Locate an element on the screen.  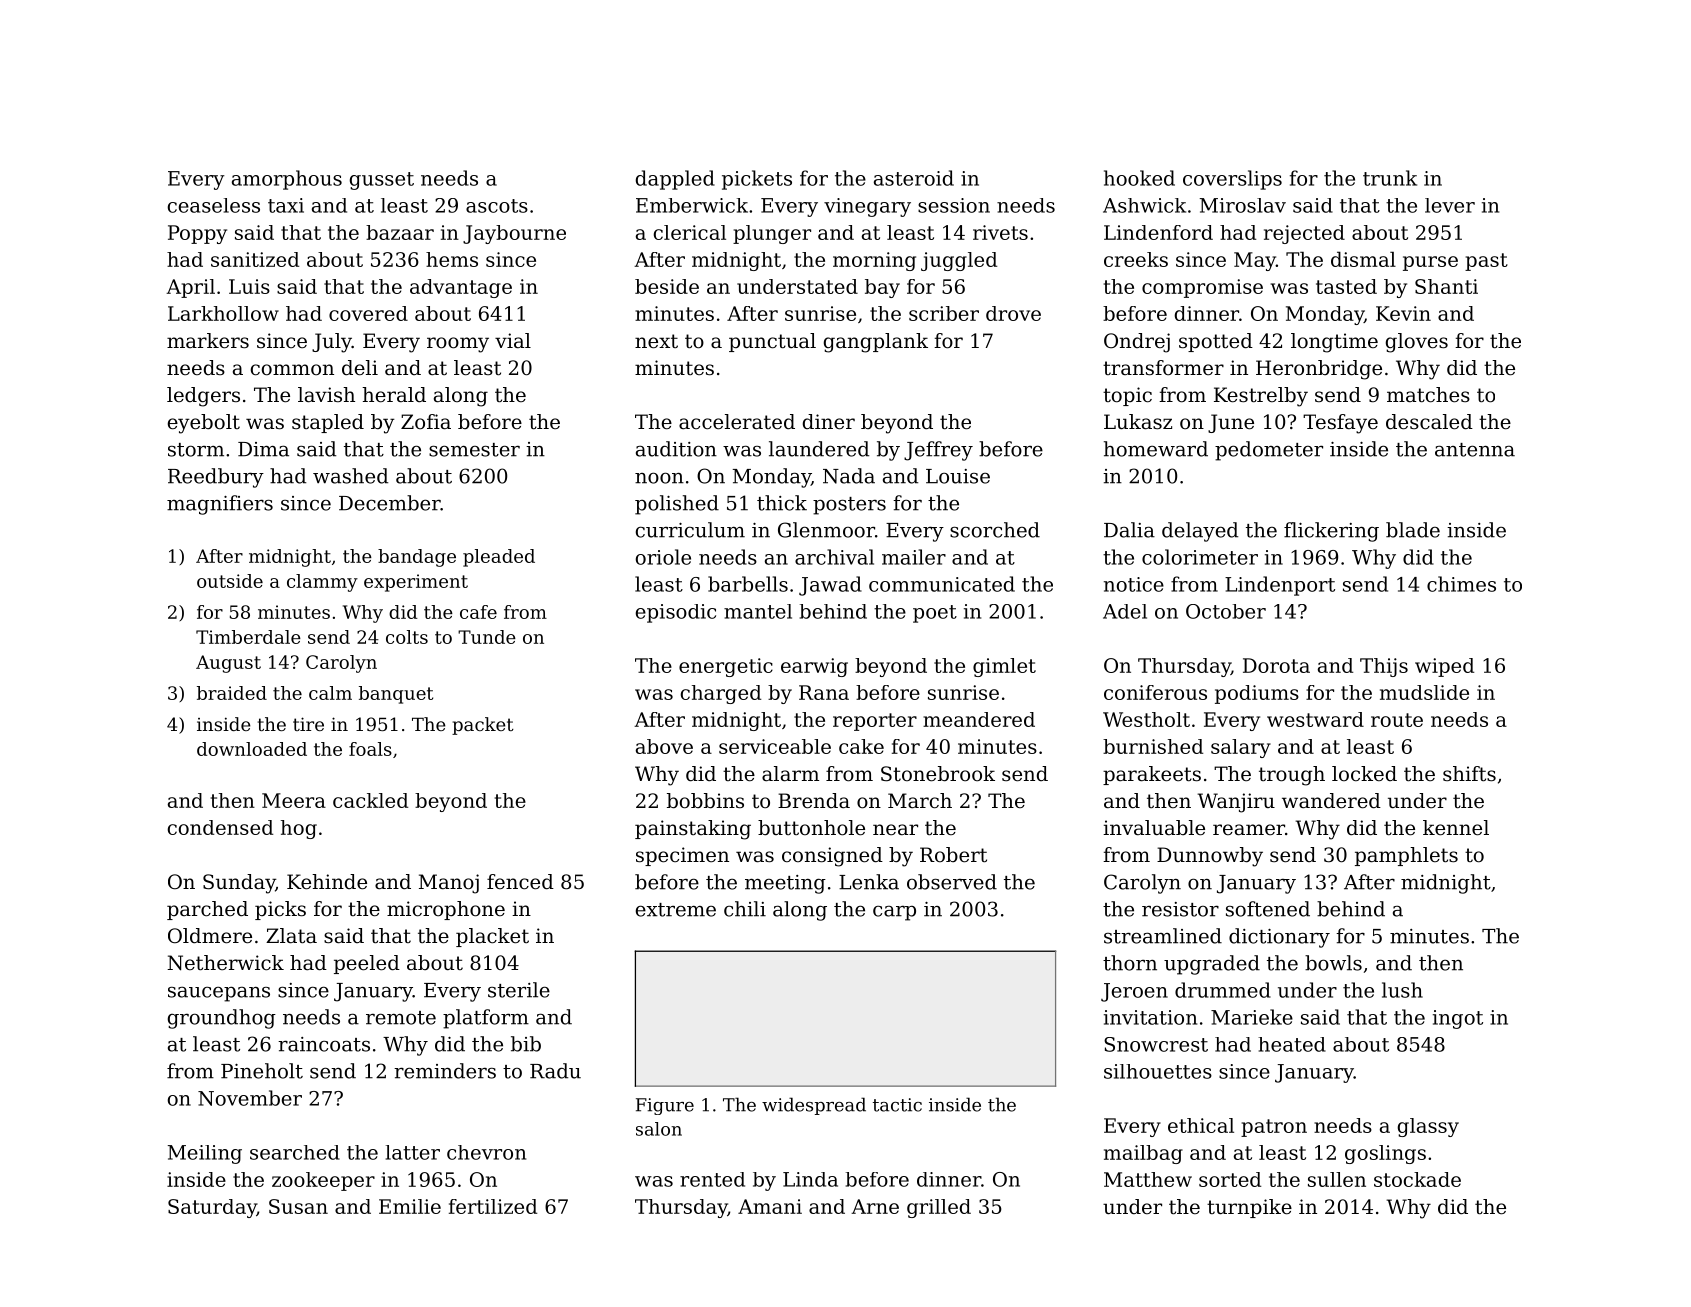
amorphous is located at coordinates (287, 180).
